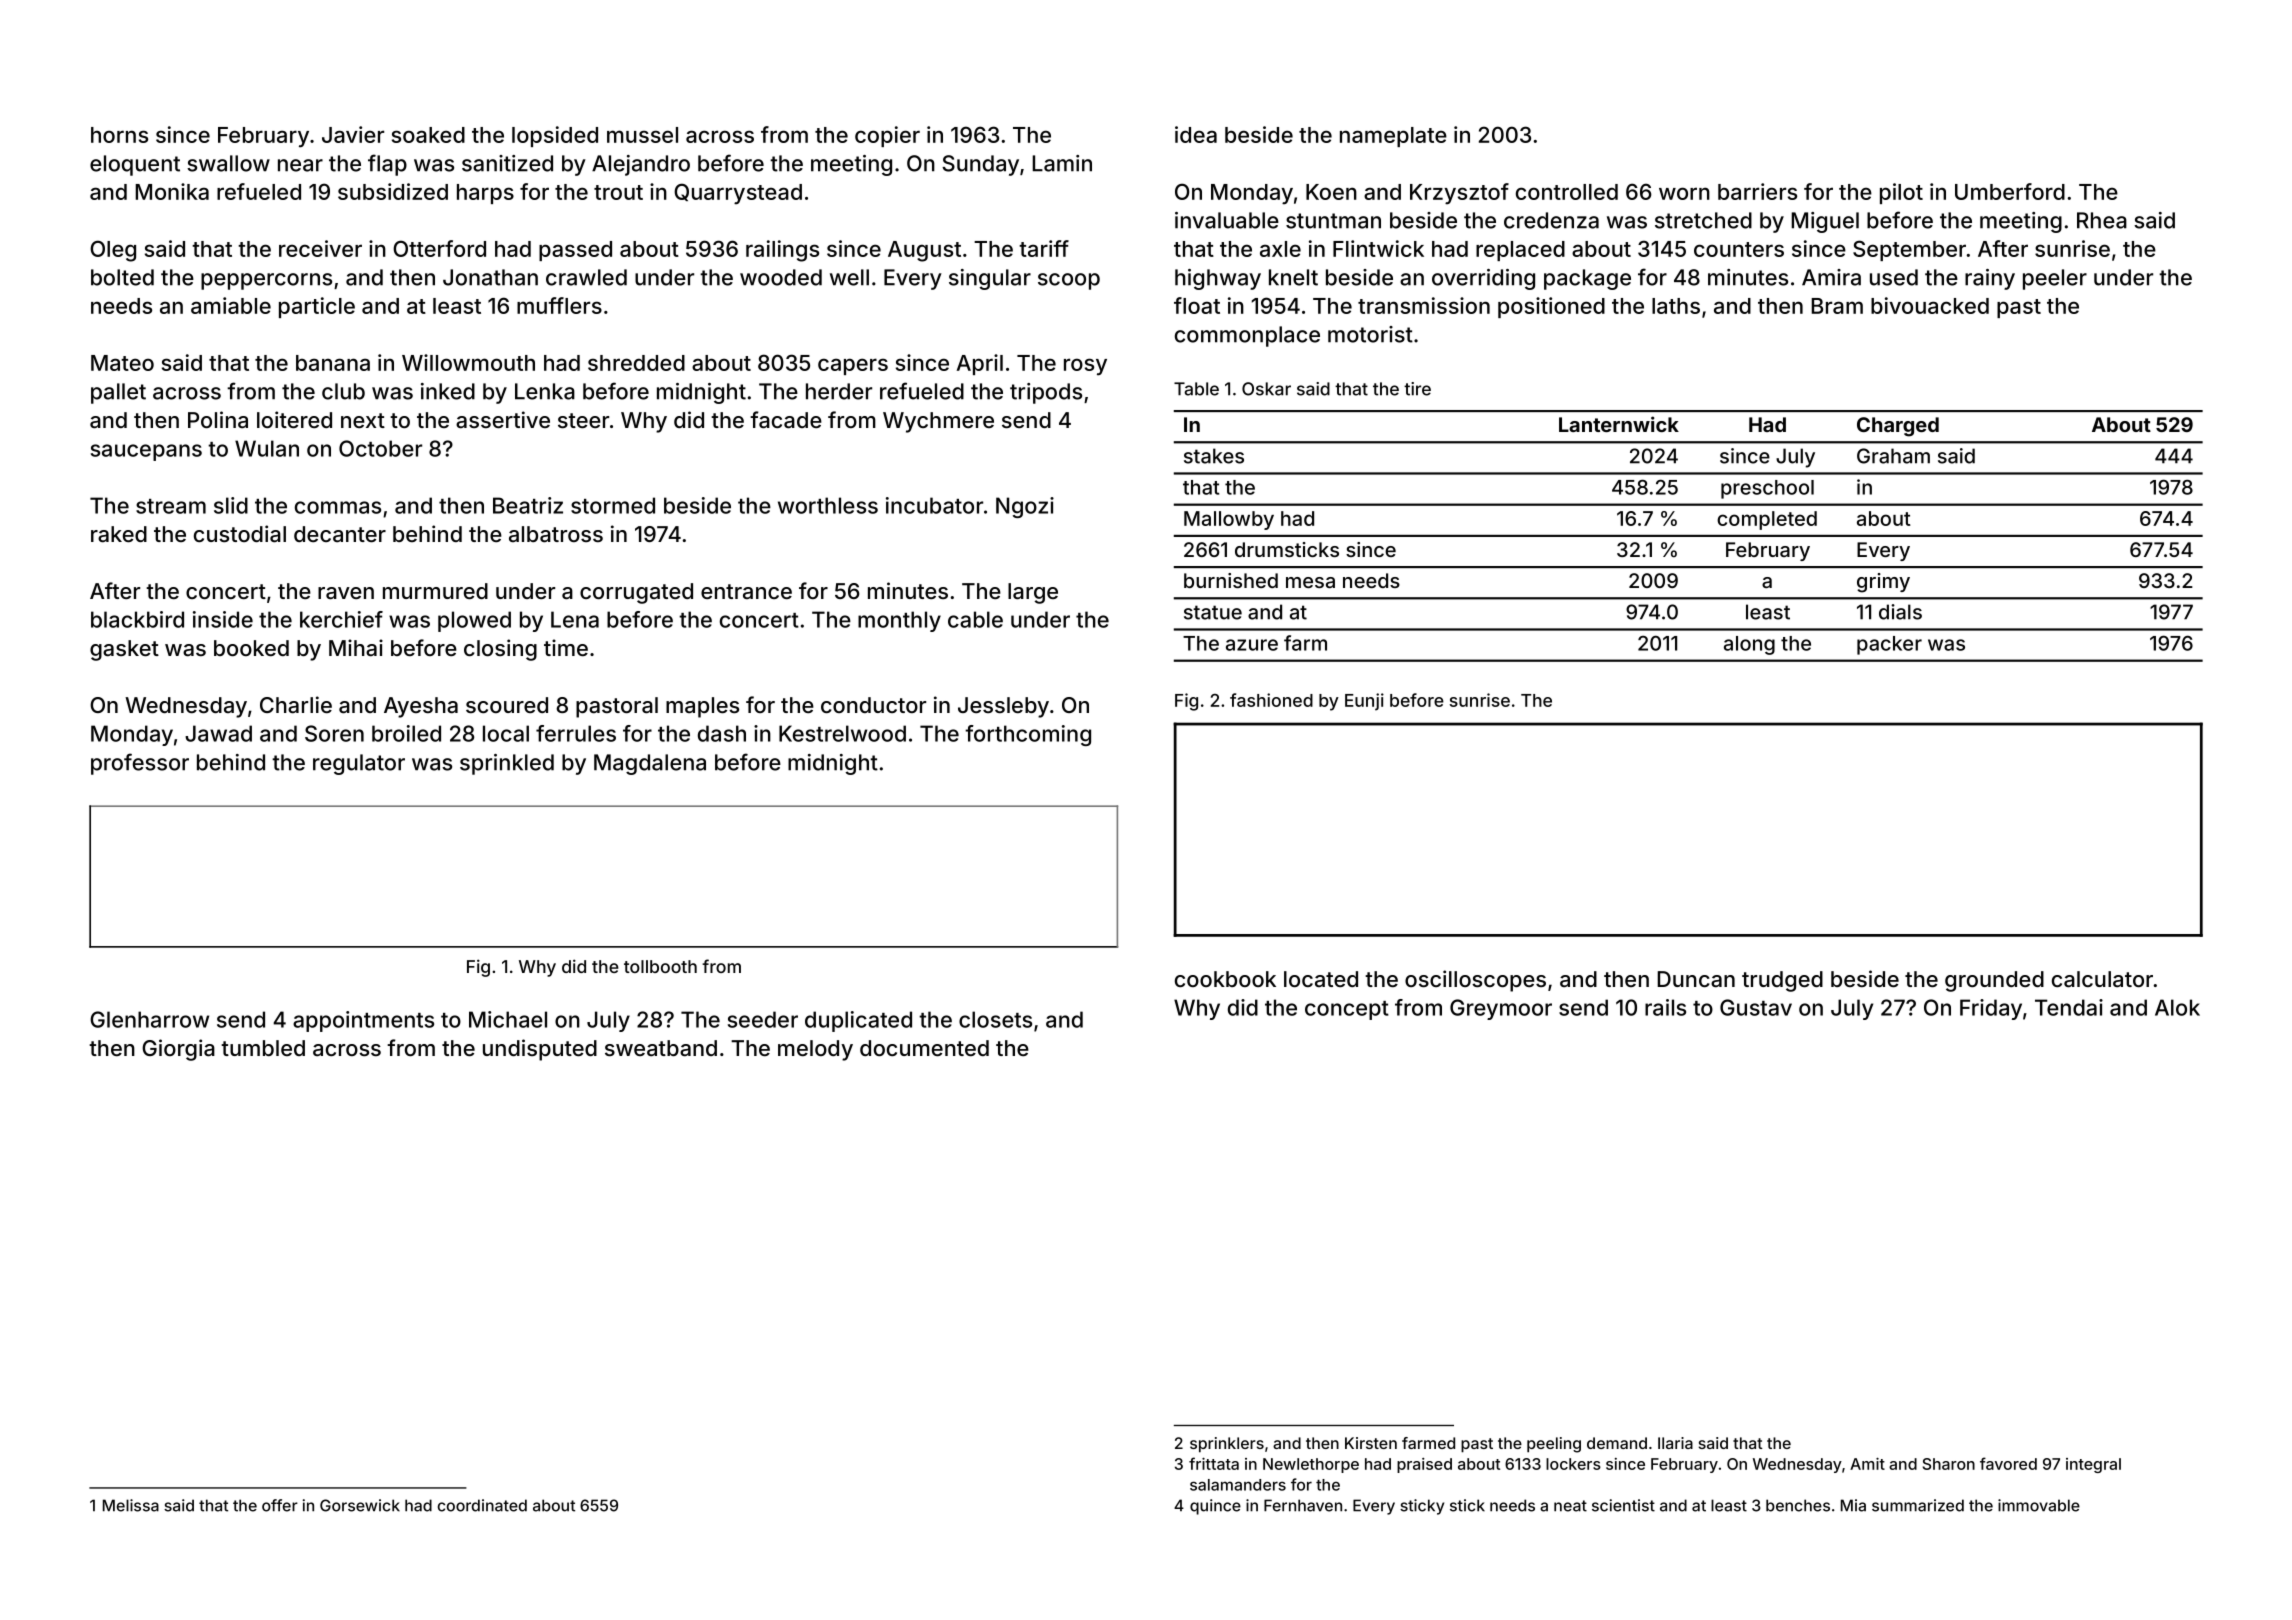 The height and width of the screenshot is (1620, 2292). What do you see at coordinates (1196, 134) in the screenshot?
I see `idea` at bounding box center [1196, 134].
